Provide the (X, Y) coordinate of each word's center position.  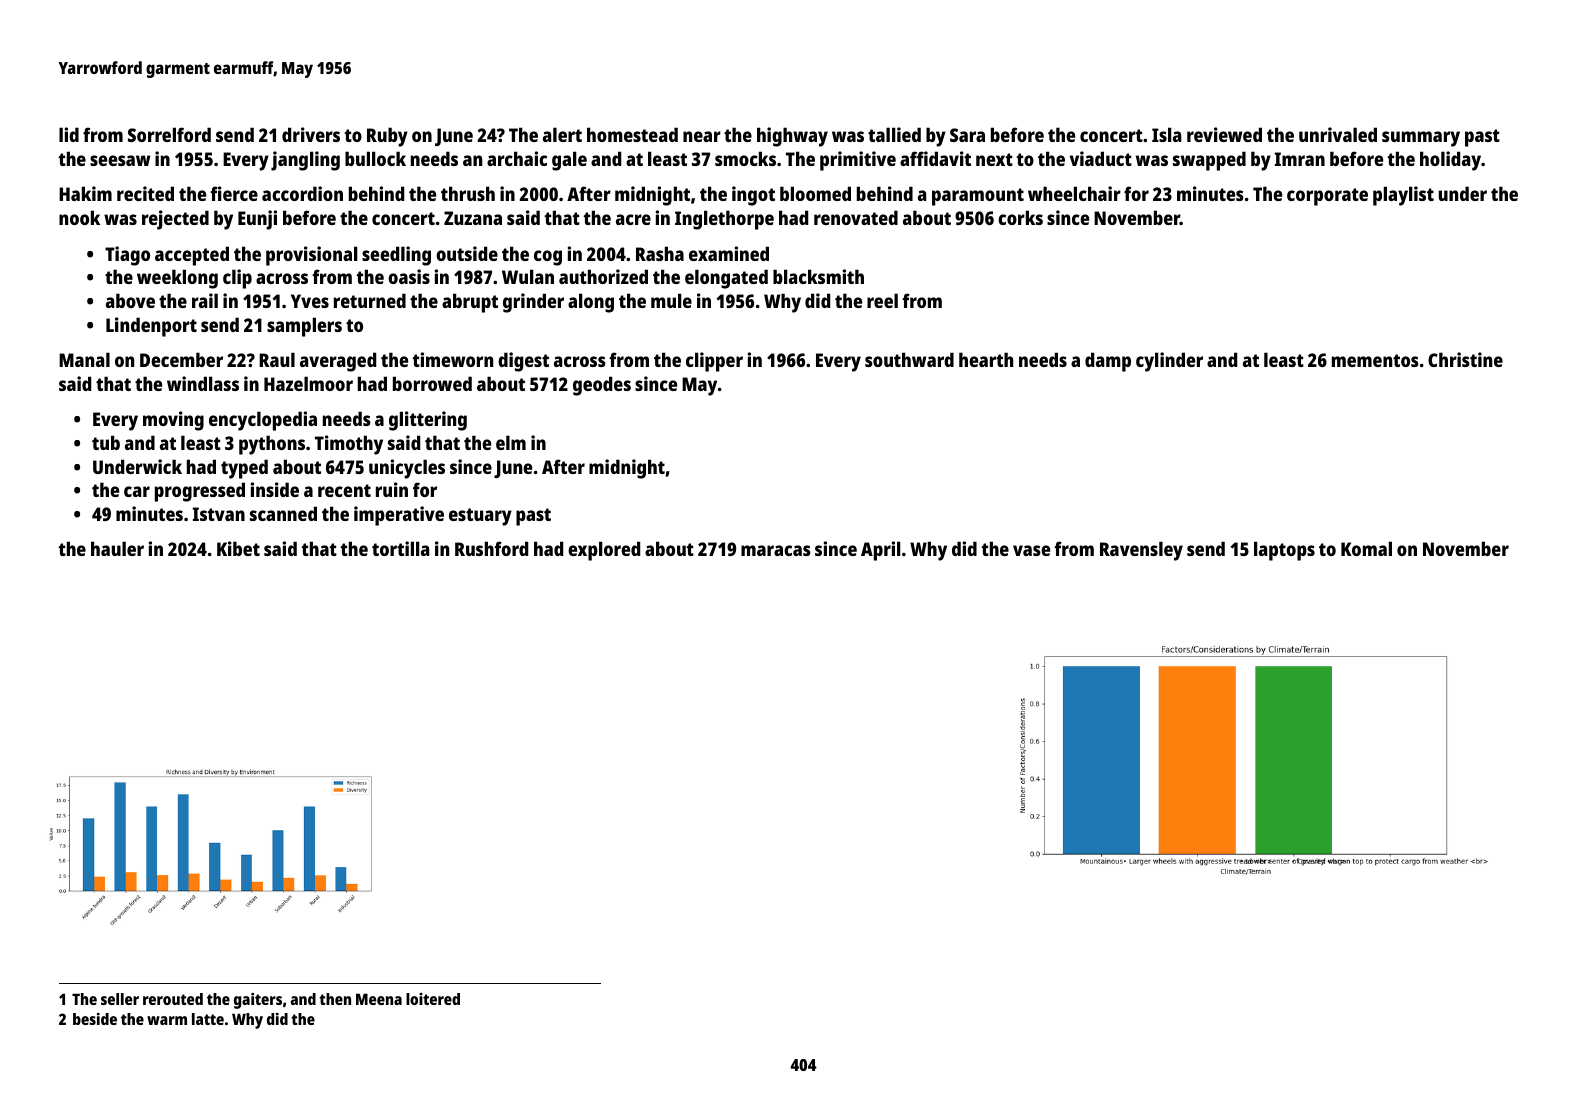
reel (882, 300)
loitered (433, 999)
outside (467, 253)
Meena (379, 999)
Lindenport (151, 327)
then (335, 999)
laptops (1284, 551)
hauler (117, 548)
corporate (1327, 197)
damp (1108, 362)
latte (208, 1019)
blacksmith (818, 276)
